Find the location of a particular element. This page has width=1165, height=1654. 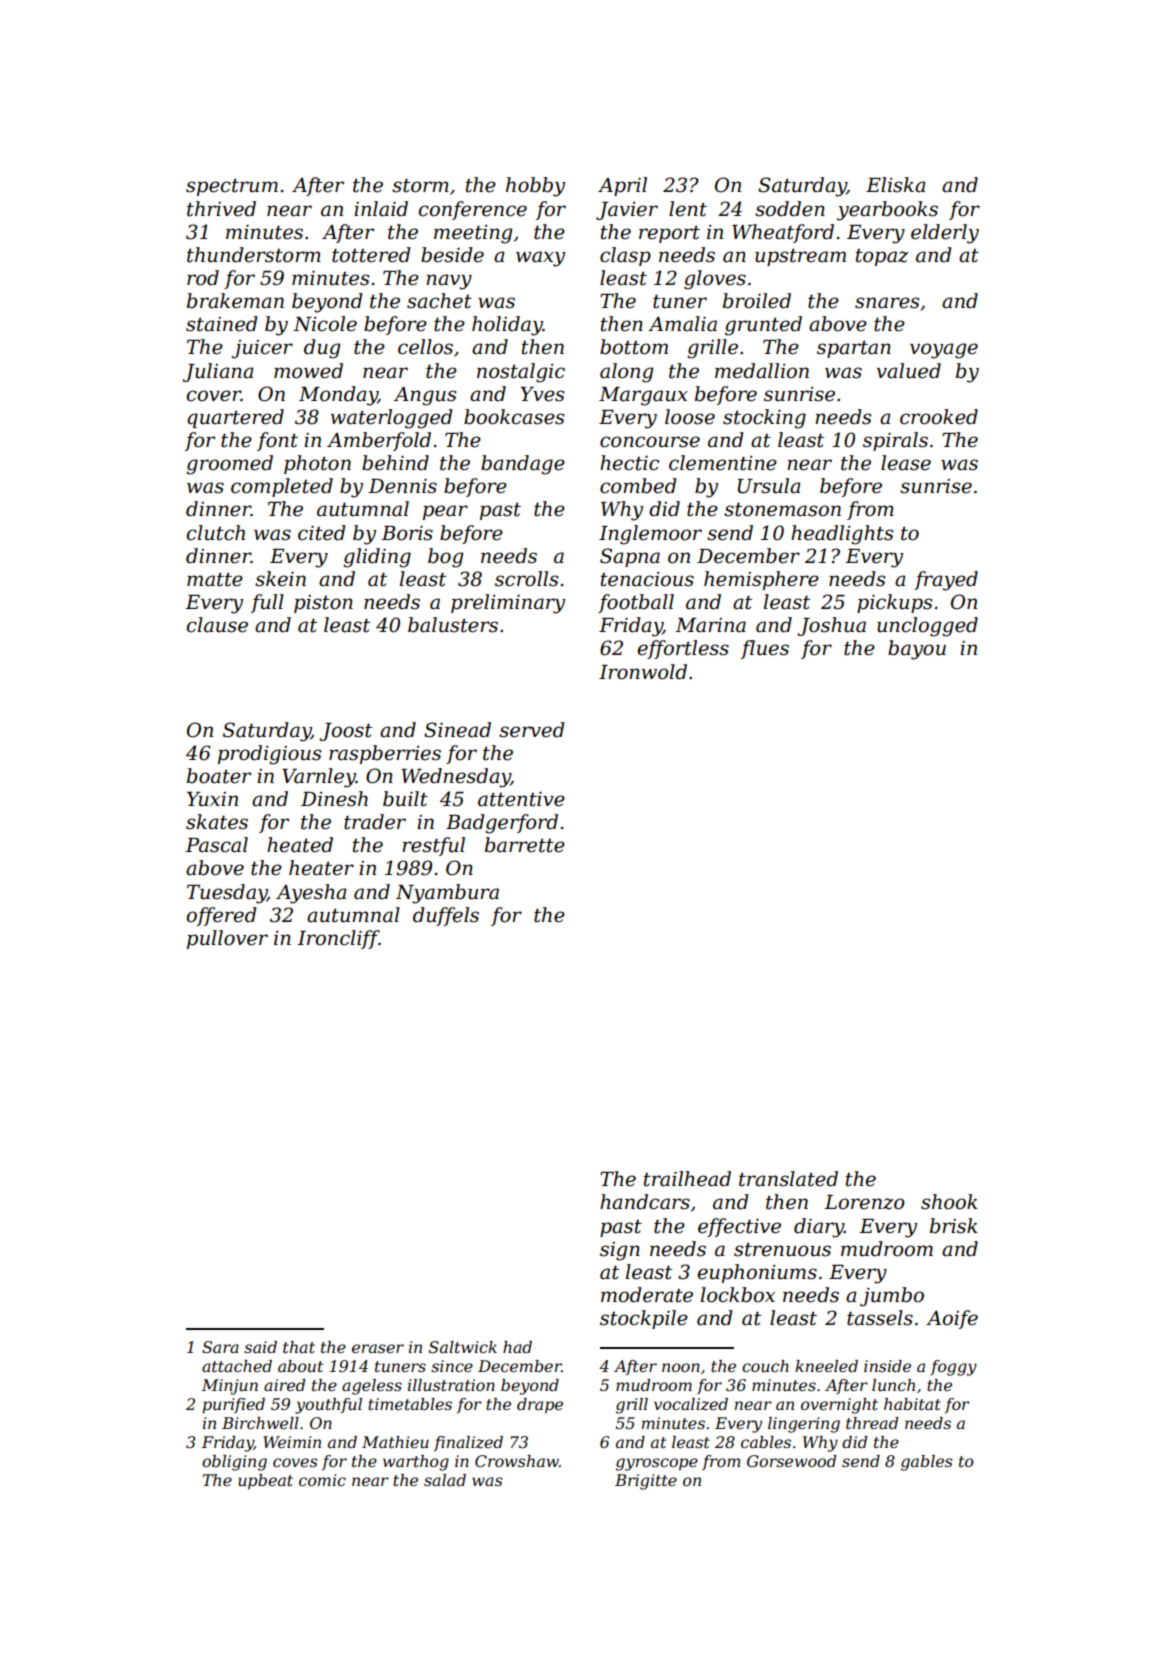

Aoife is located at coordinates (952, 1319).
